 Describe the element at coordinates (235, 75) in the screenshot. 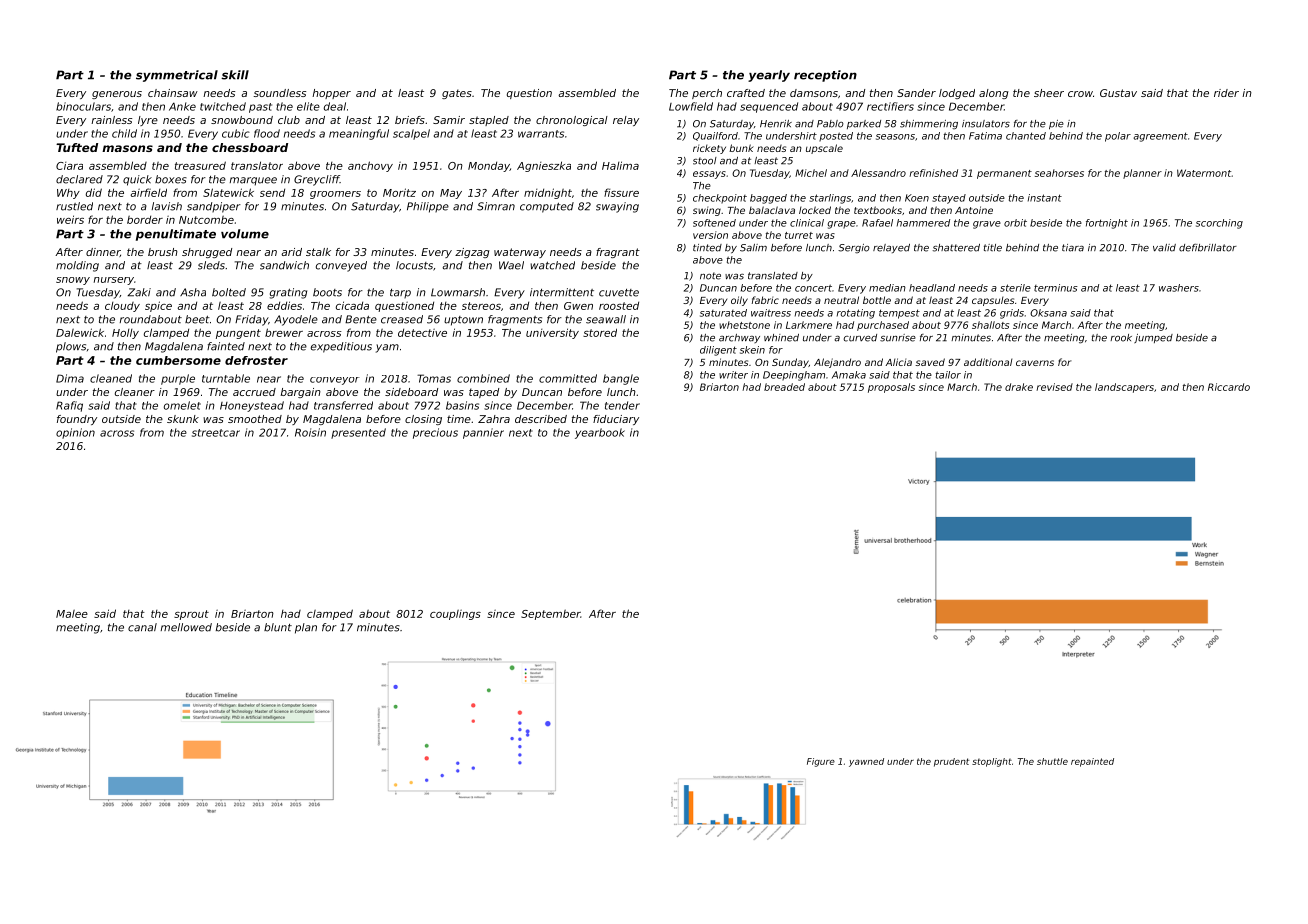

I see `skill` at that location.
